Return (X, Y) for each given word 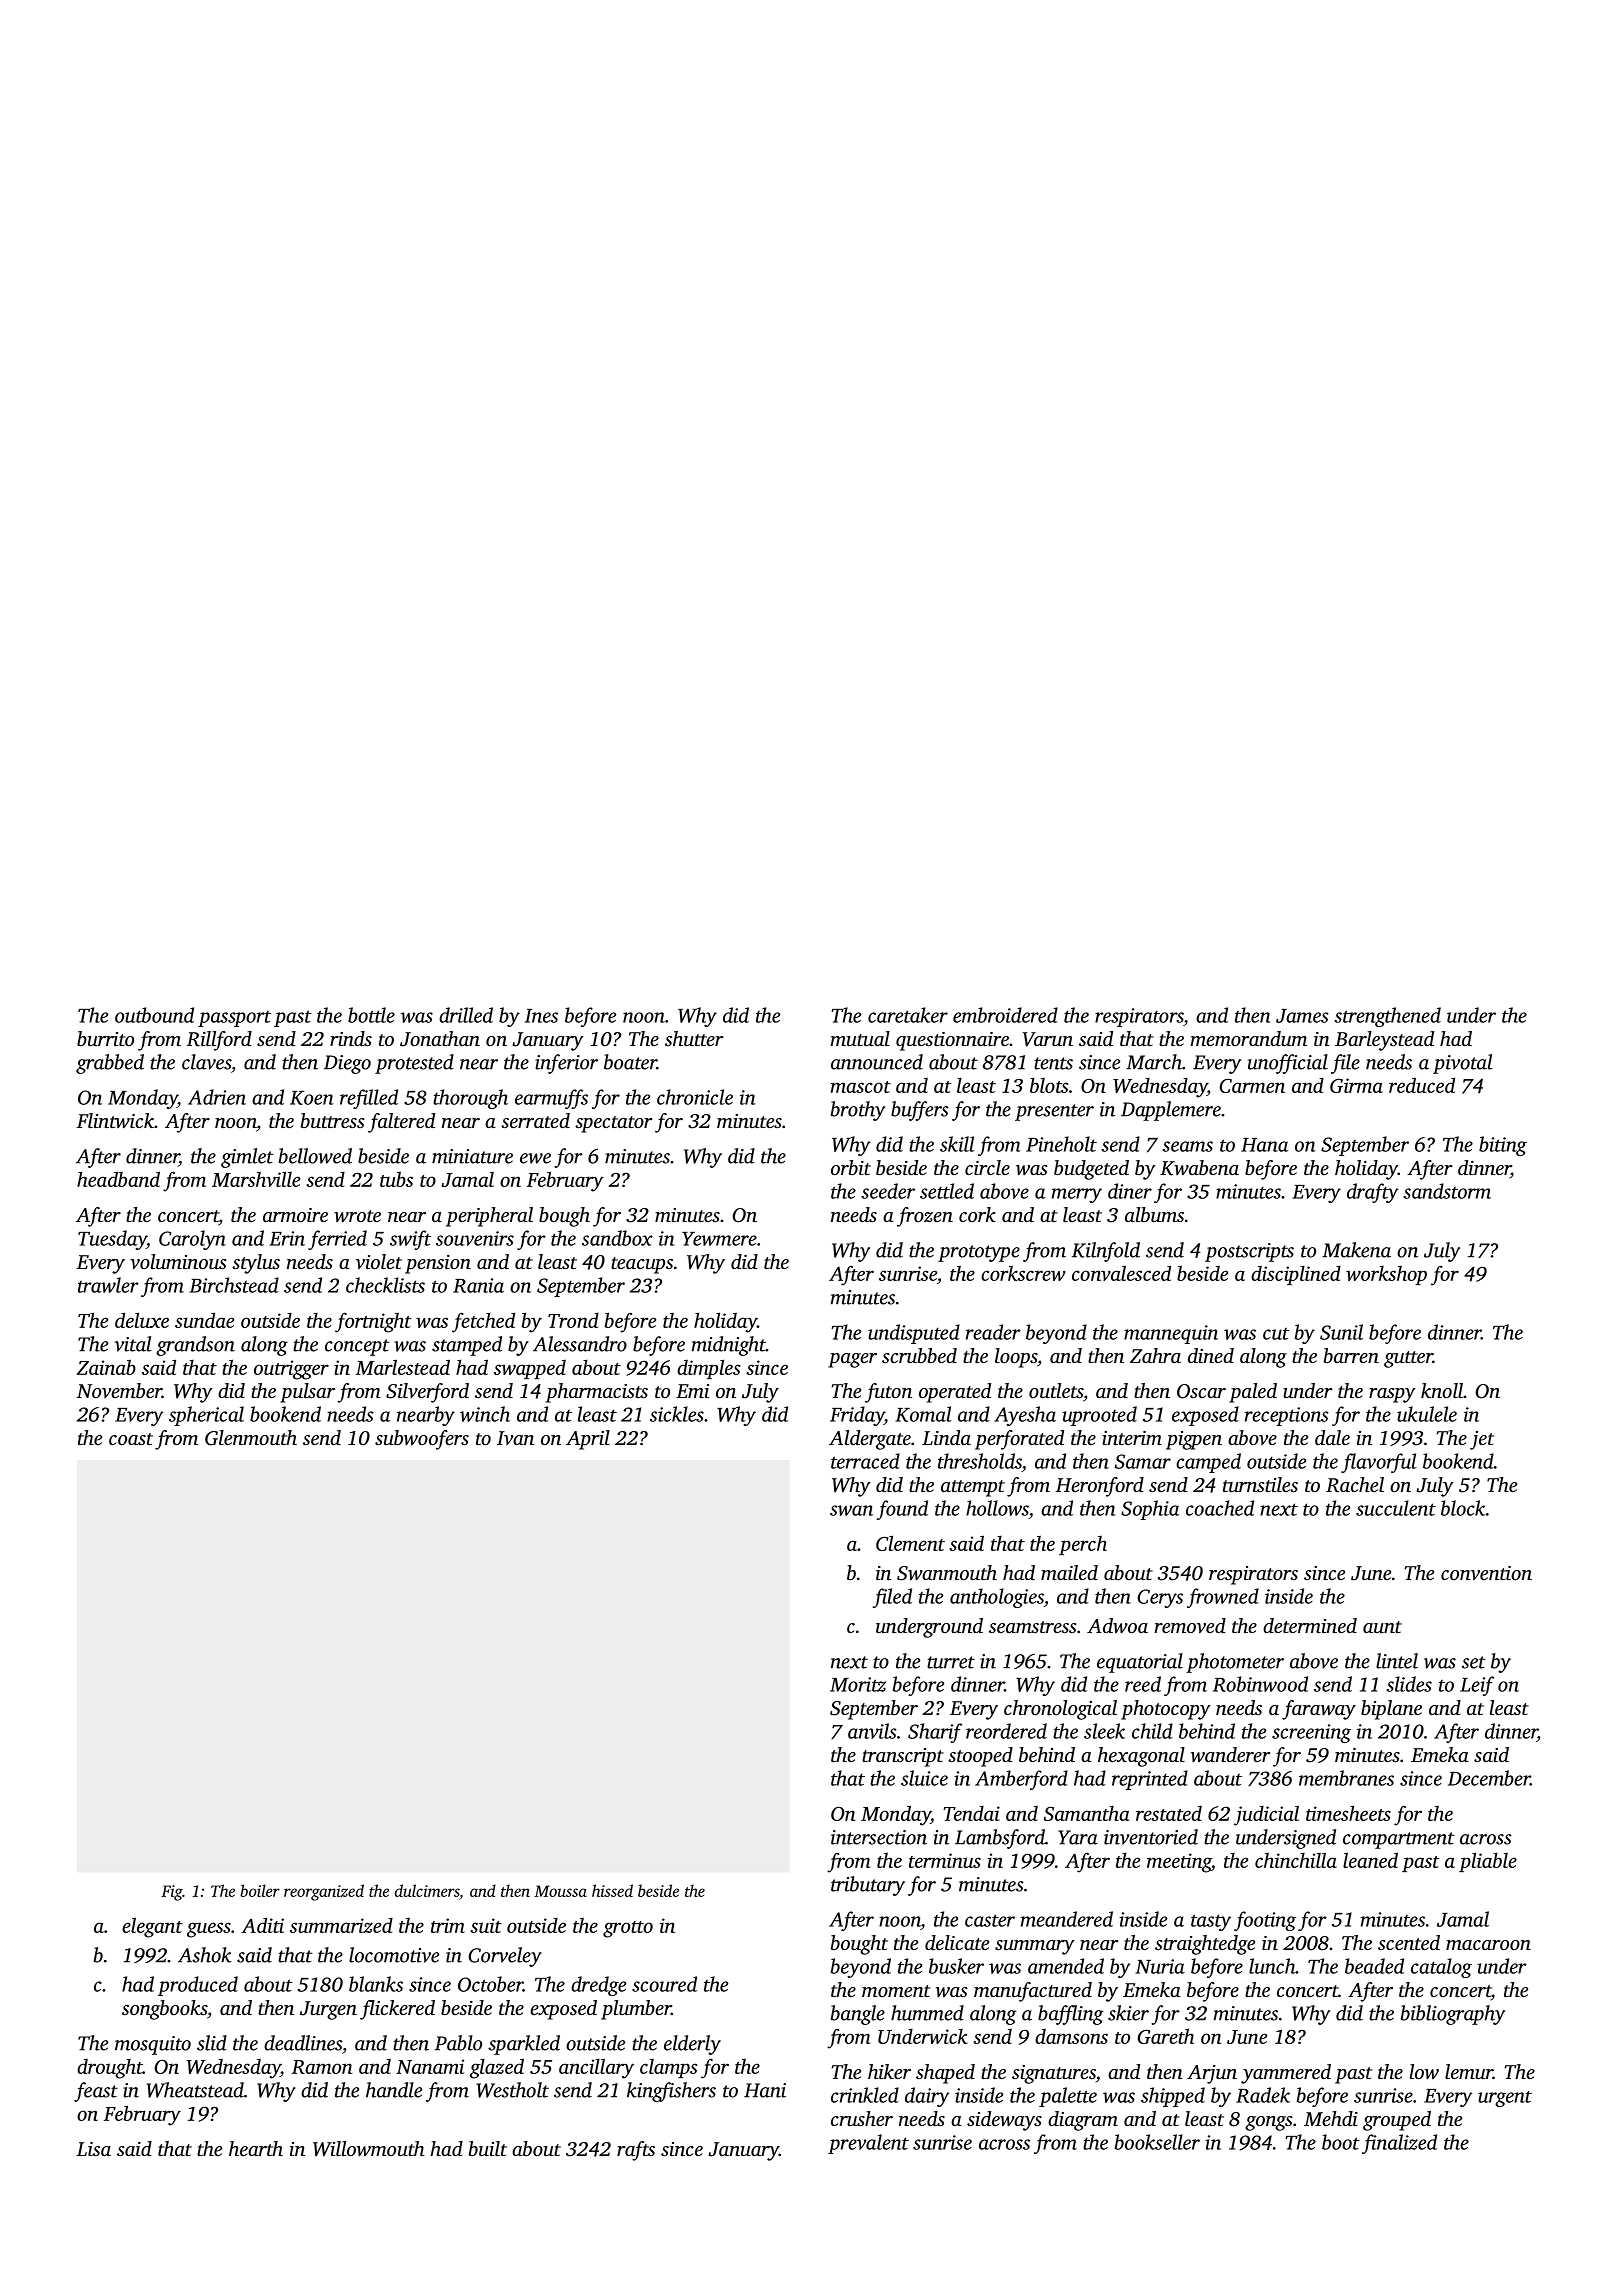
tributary (868, 1886)
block (1463, 1508)
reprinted (1150, 1780)
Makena (1356, 1250)
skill (957, 1144)
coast (131, 1439)
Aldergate (870, 1440)
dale (1332, 1437)
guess (209, 1930)
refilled (369, 1099)
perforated (1019, 1440)
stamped (467, 1346)
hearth (256, 2148)
